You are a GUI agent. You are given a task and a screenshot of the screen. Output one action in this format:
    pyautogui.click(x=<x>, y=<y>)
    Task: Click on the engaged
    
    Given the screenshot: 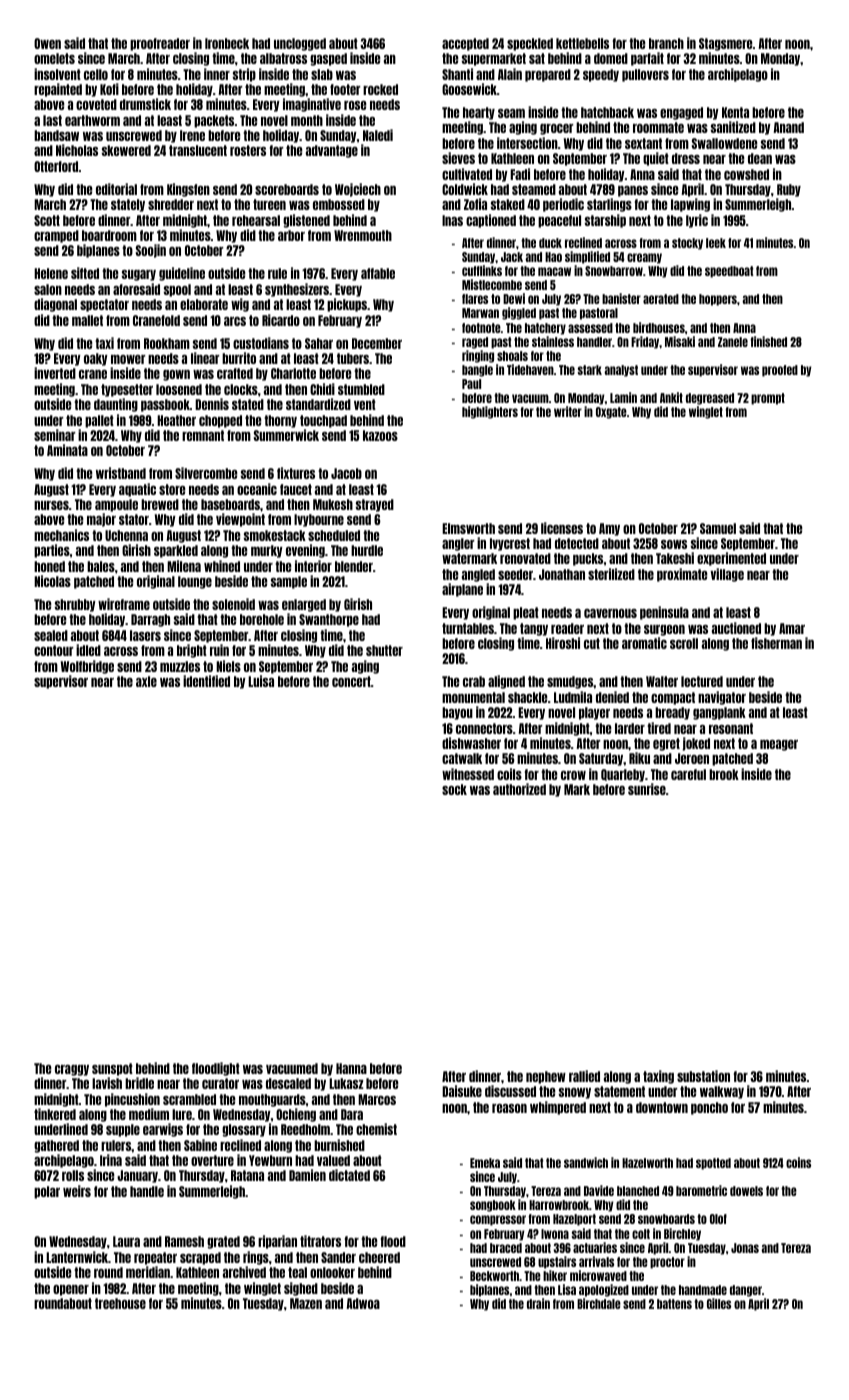 What is the action you would take?
    pyautogui.click(x=681, y=113)
